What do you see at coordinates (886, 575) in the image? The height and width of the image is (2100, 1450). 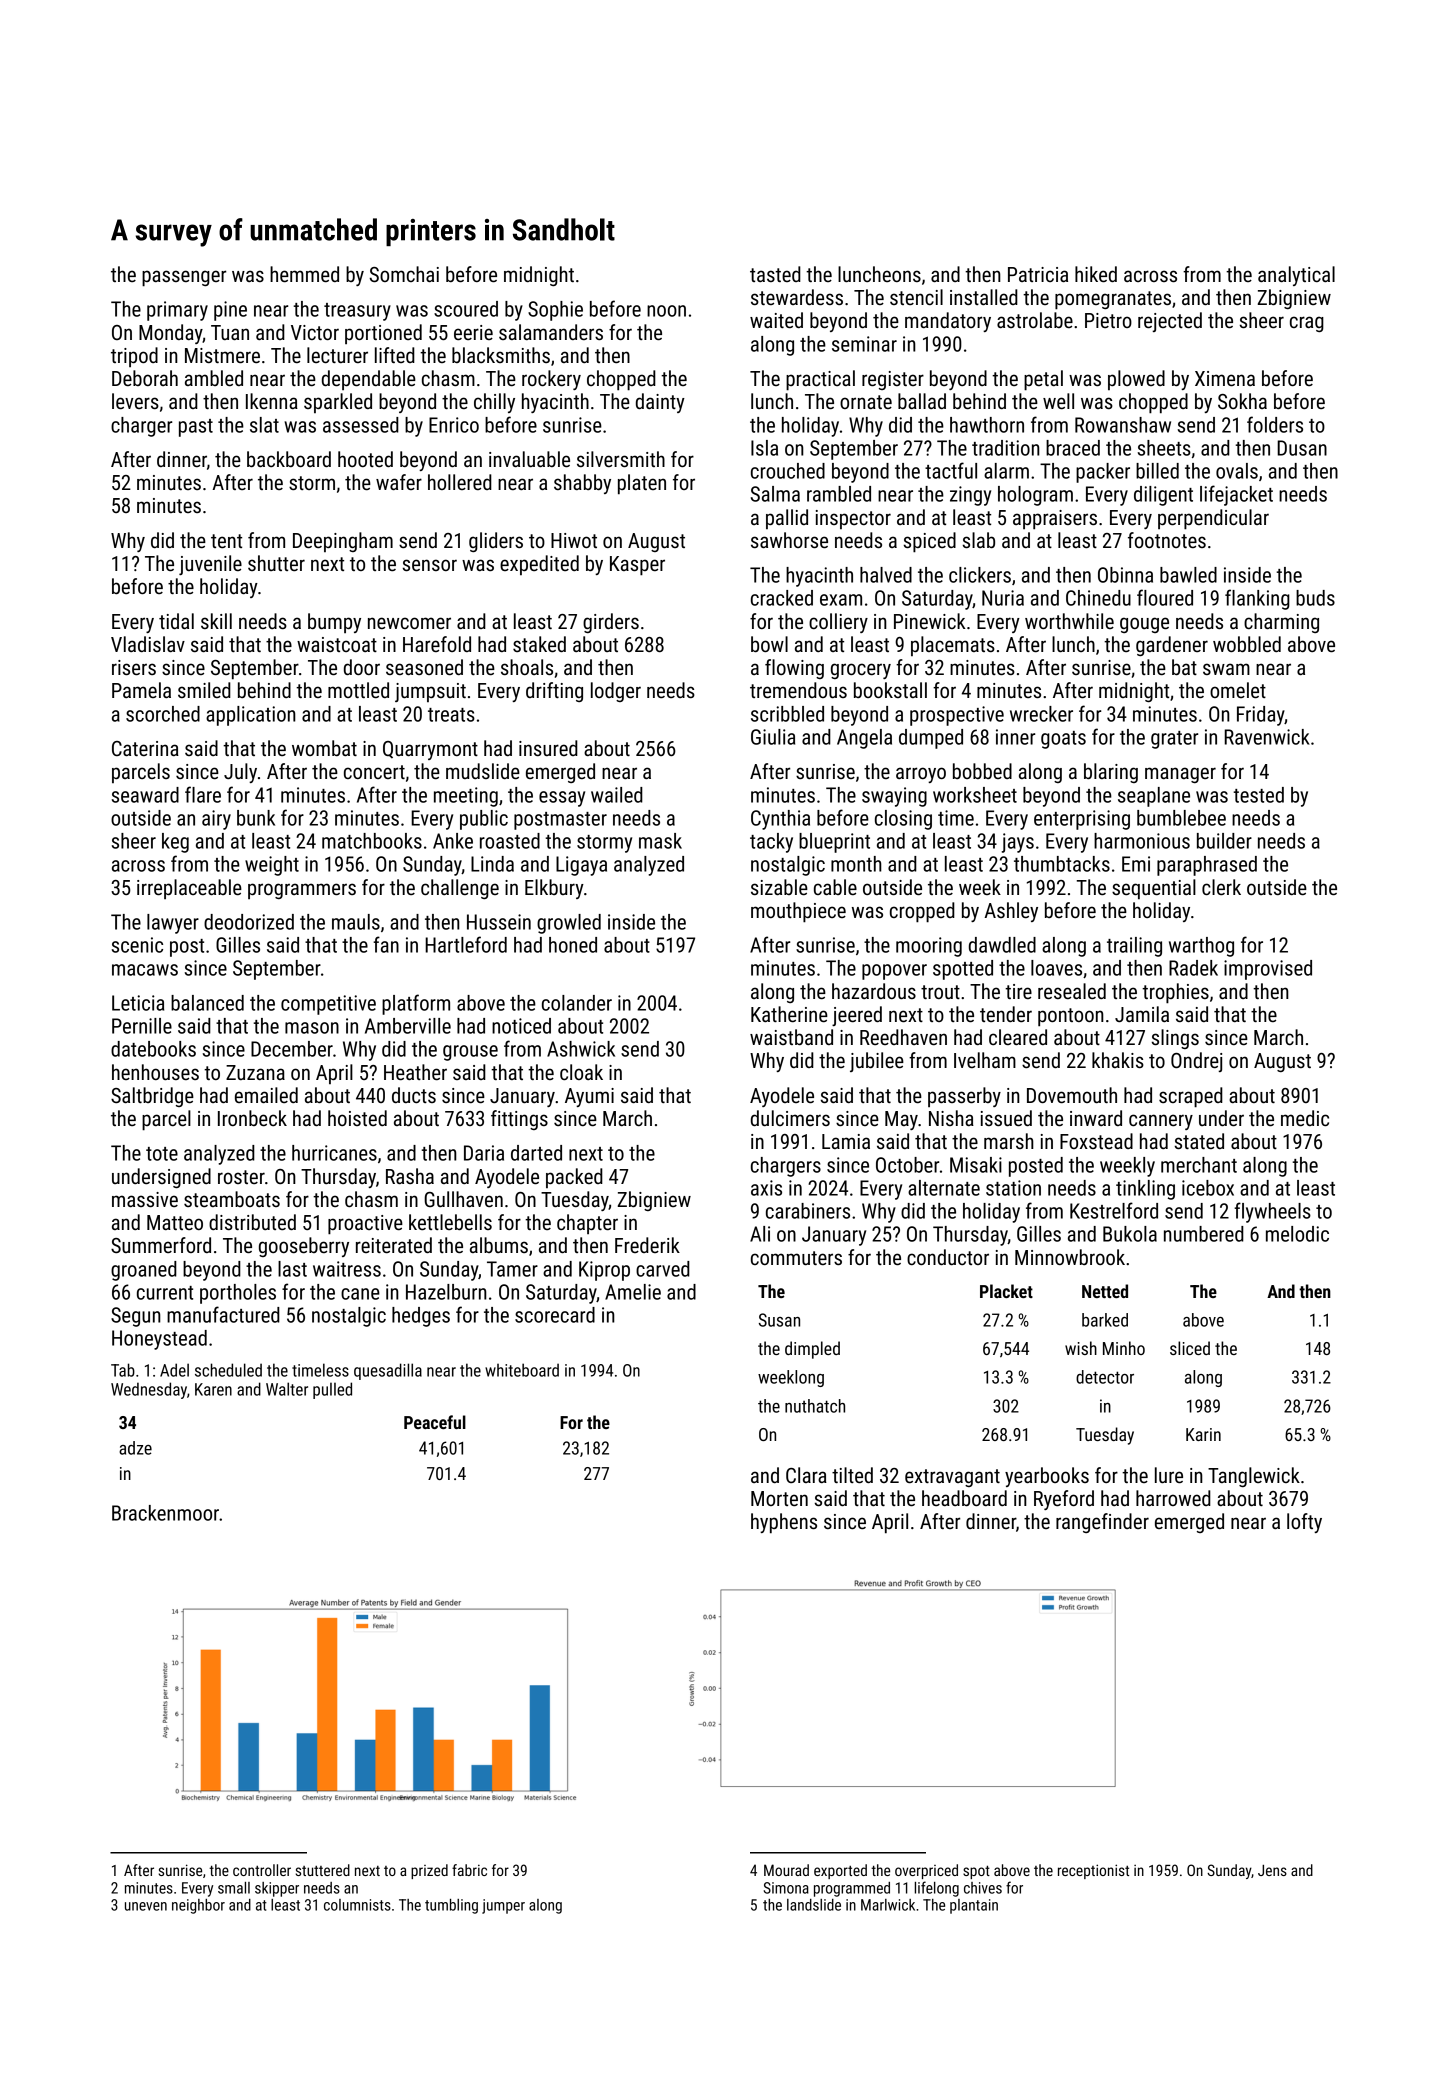 I see `halved` at bounding box center [886, 575].
